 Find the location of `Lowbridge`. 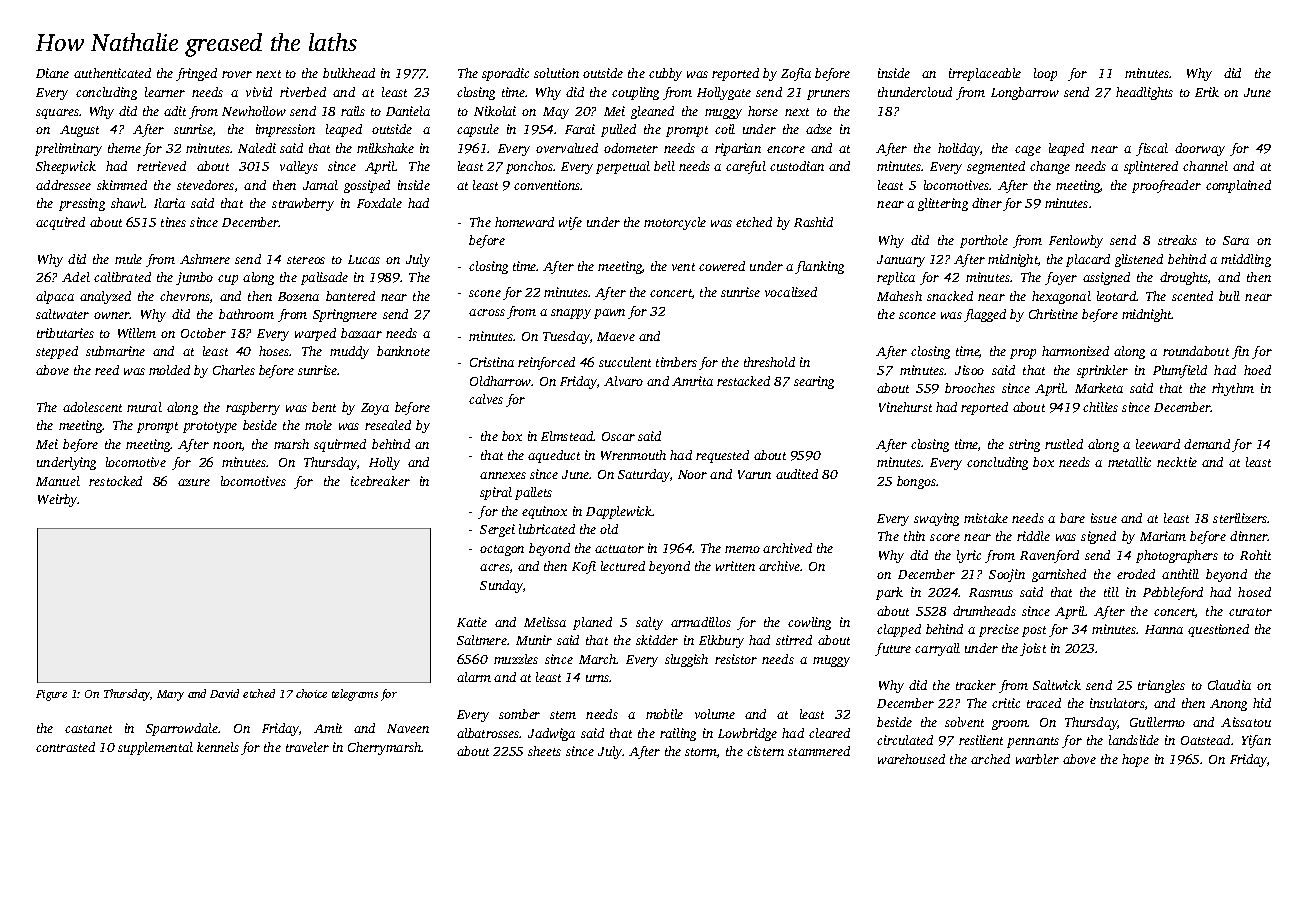

Lowbridge is located at coordinates (747, 734).
